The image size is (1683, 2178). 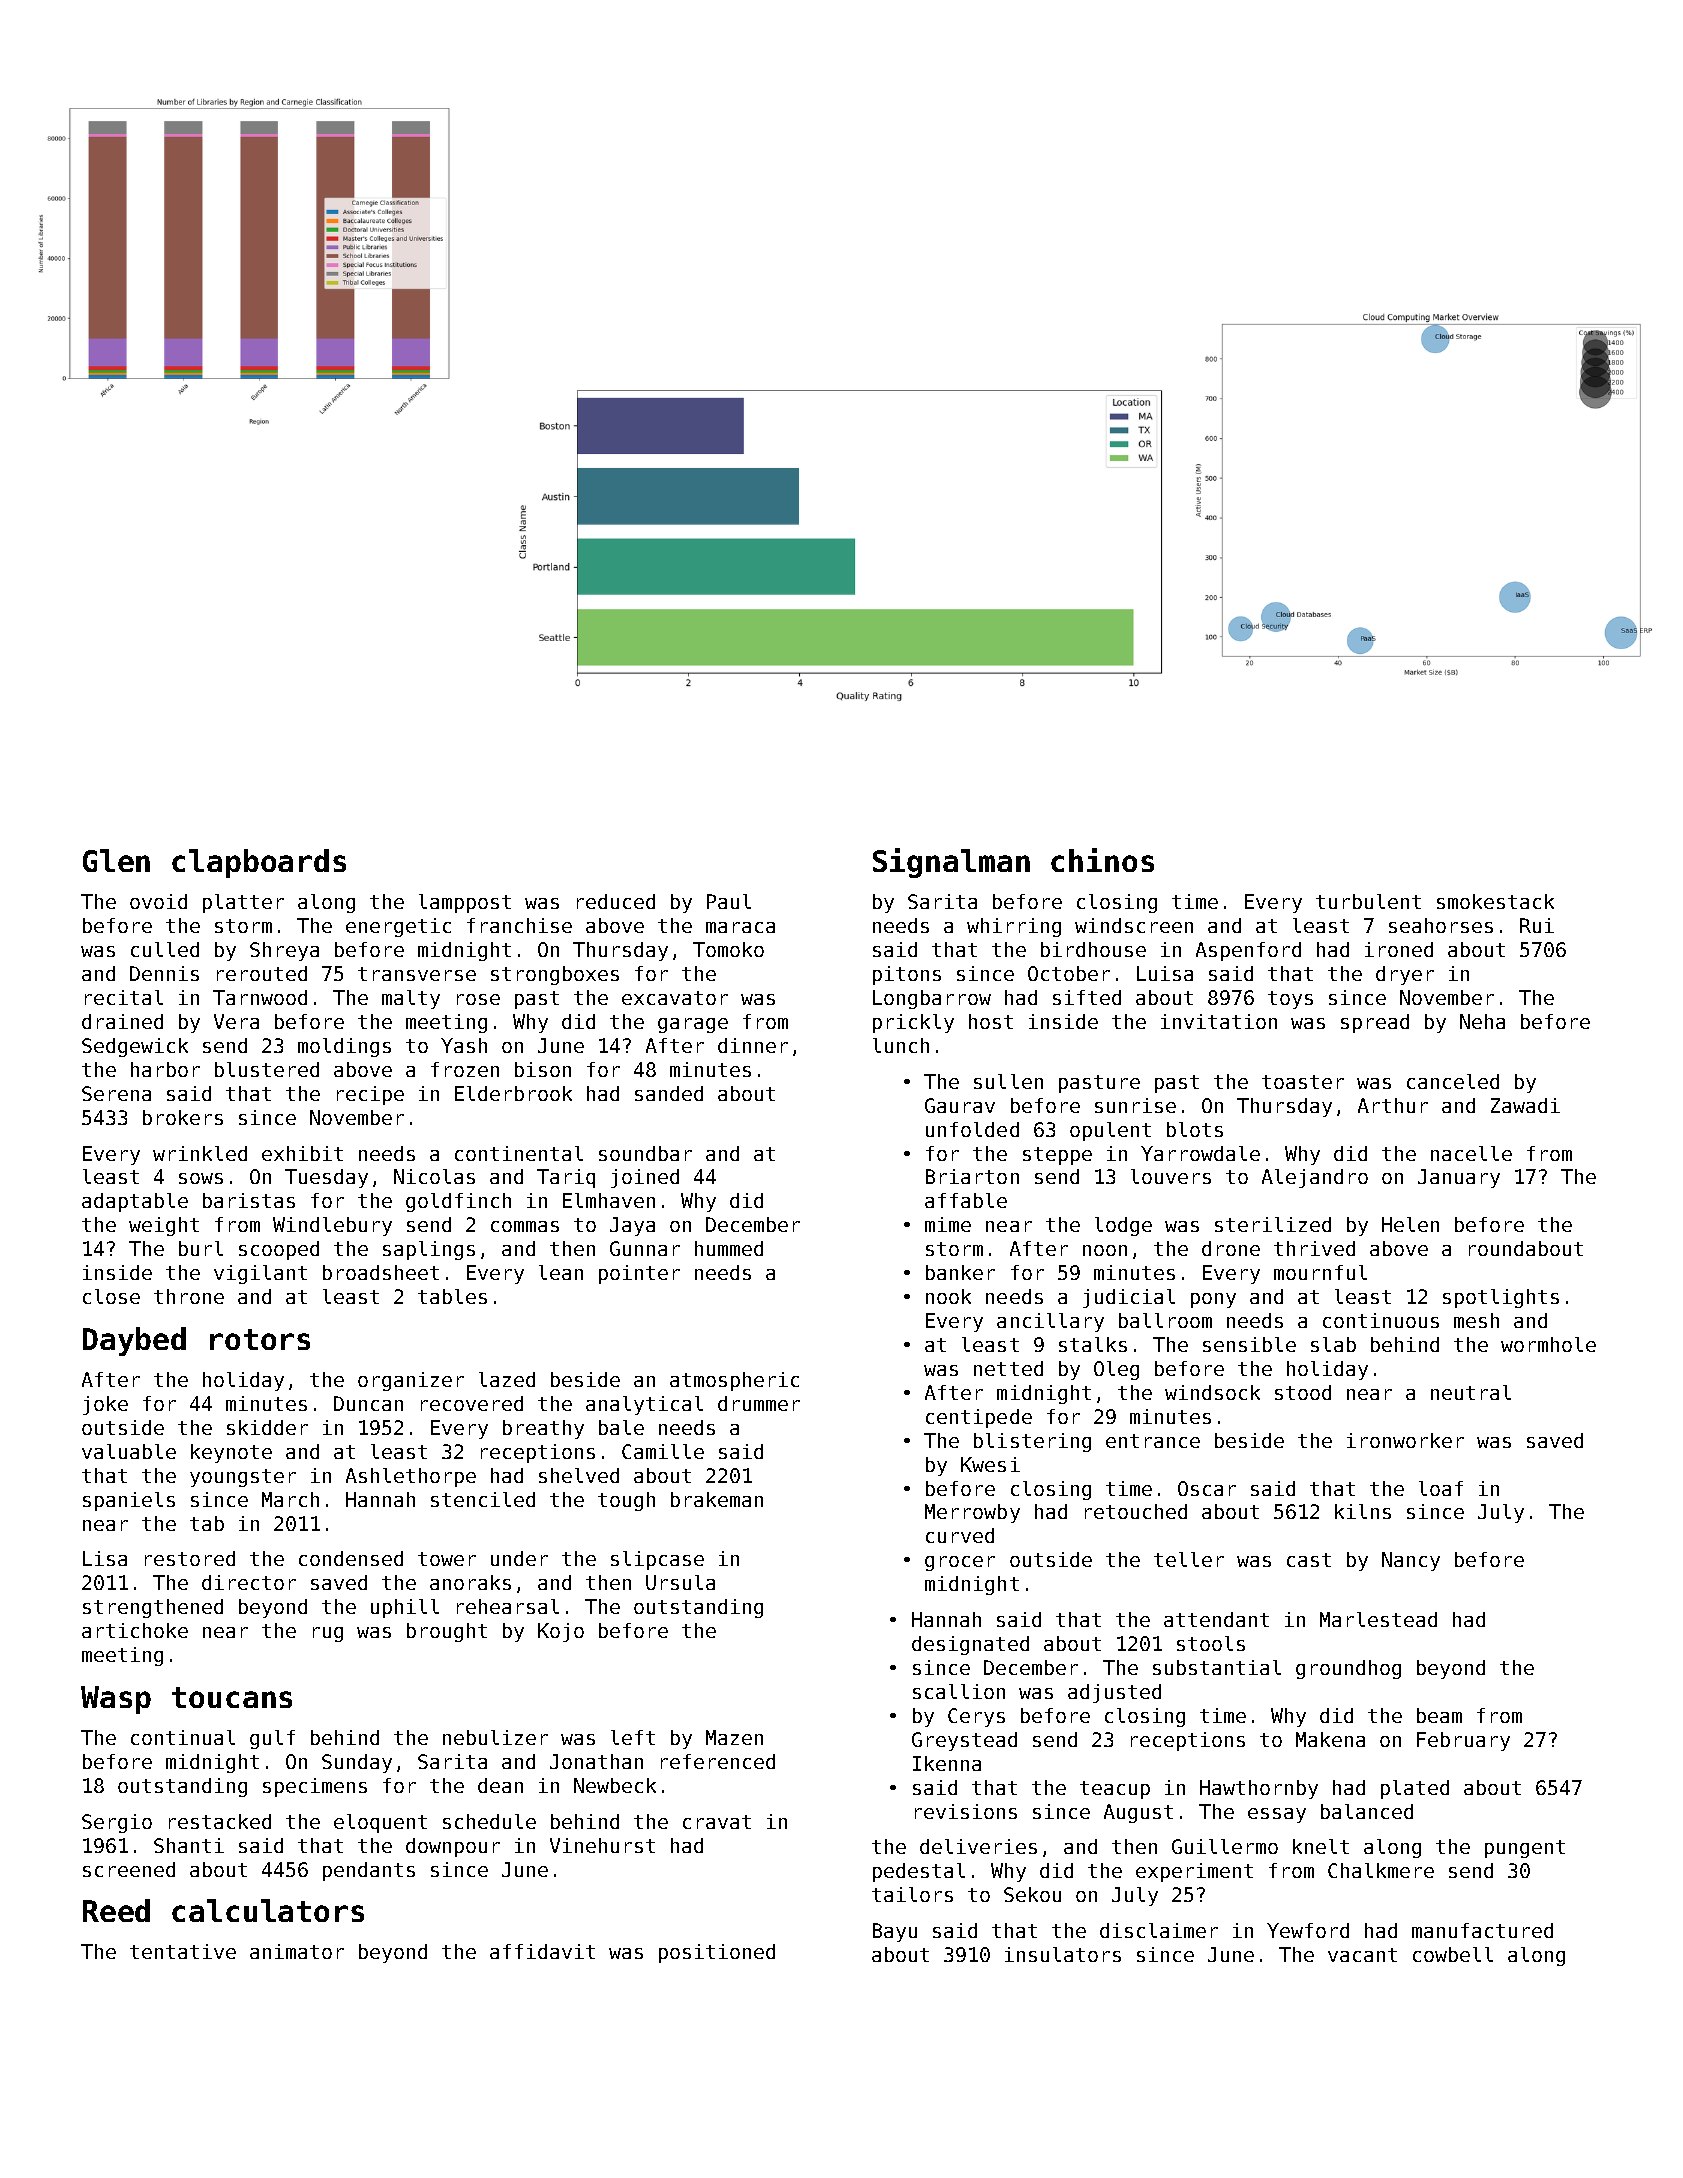 I want to click on animator, so click(x=297, y=1951).
